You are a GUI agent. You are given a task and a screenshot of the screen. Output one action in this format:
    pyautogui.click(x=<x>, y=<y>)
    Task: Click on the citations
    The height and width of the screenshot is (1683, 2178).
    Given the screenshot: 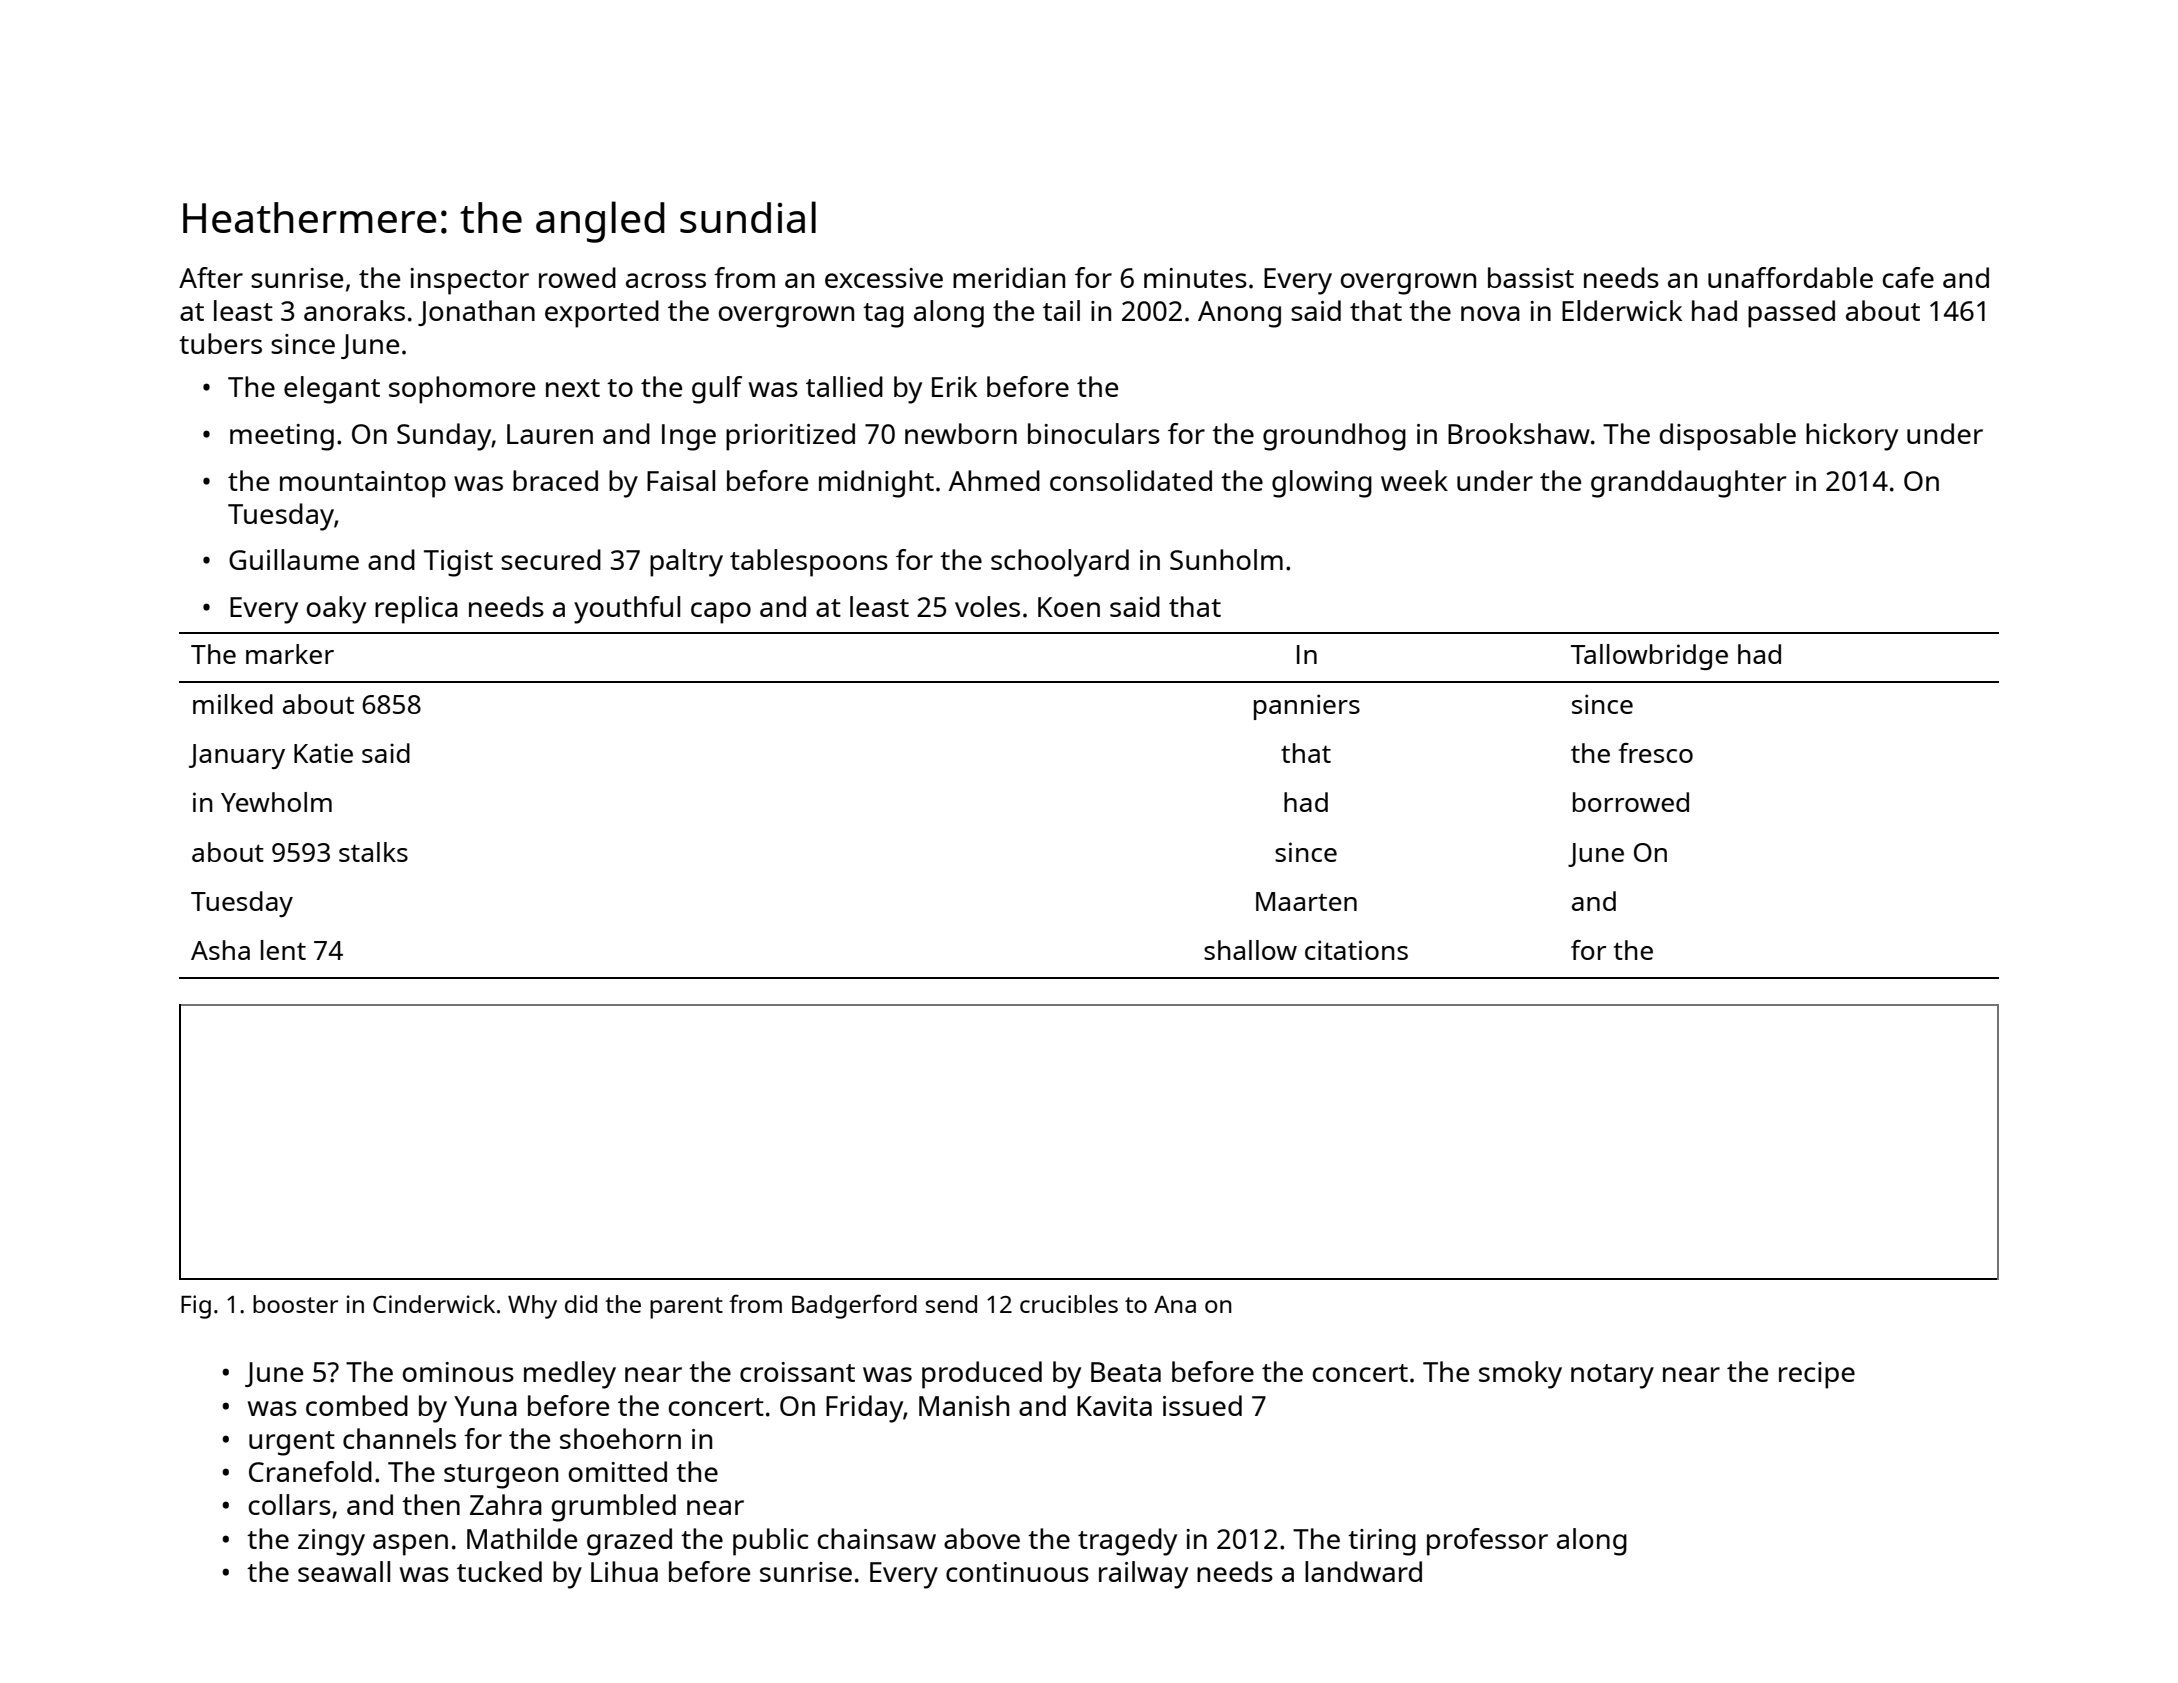 What is the action you would take?
    pyautogui.click(x=1356, y=950)
